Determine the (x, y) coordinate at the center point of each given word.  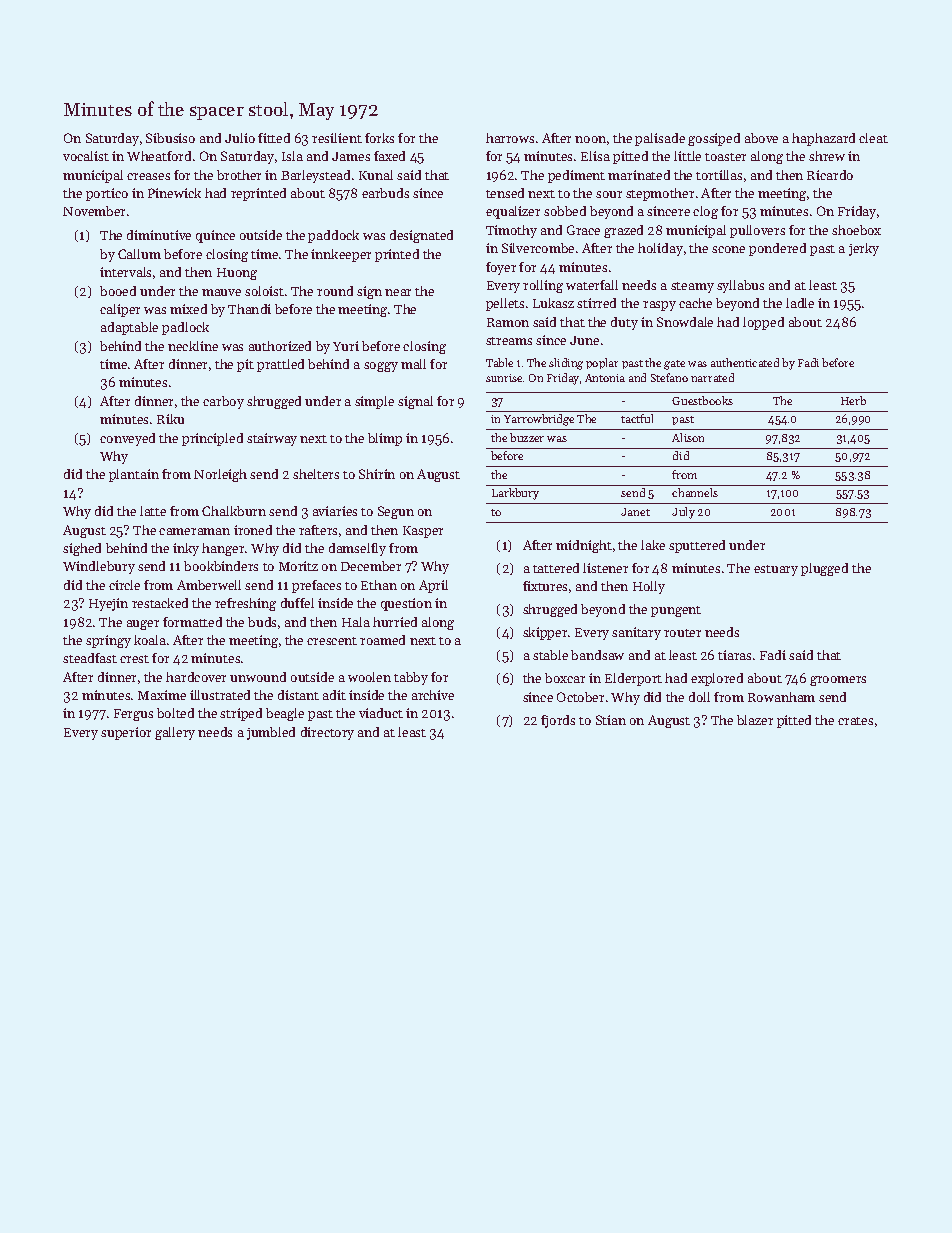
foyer (501, 268)
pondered (777, 249)
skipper (545, 633)
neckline (193, 346)
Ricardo (830, 175)
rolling (543, 286)
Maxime (162, 695)
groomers (838, 681)
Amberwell (209, 585)
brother (239, 175)
